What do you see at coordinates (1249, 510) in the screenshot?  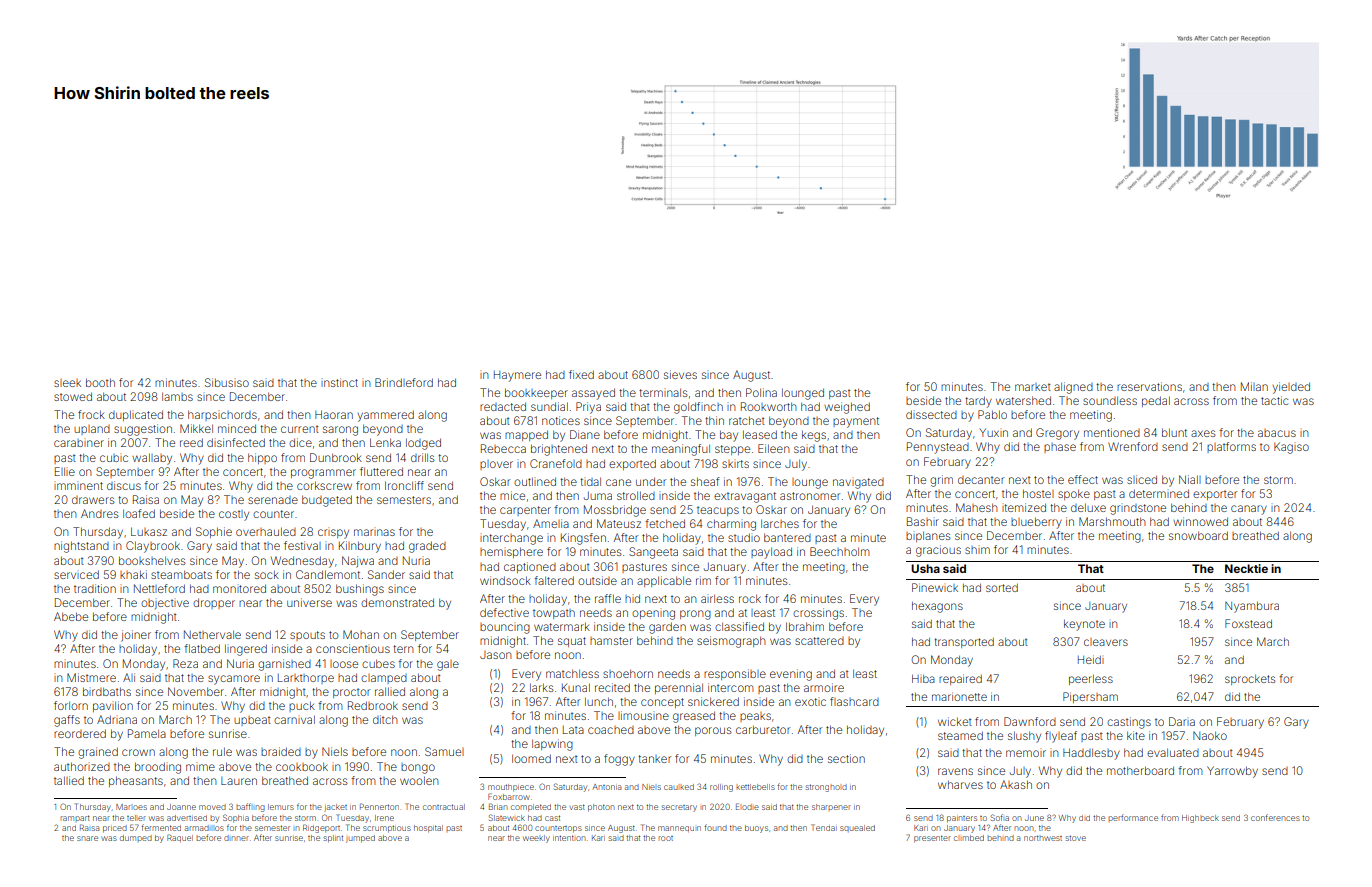 I see `canary` at bounding box center [1249, 510].
